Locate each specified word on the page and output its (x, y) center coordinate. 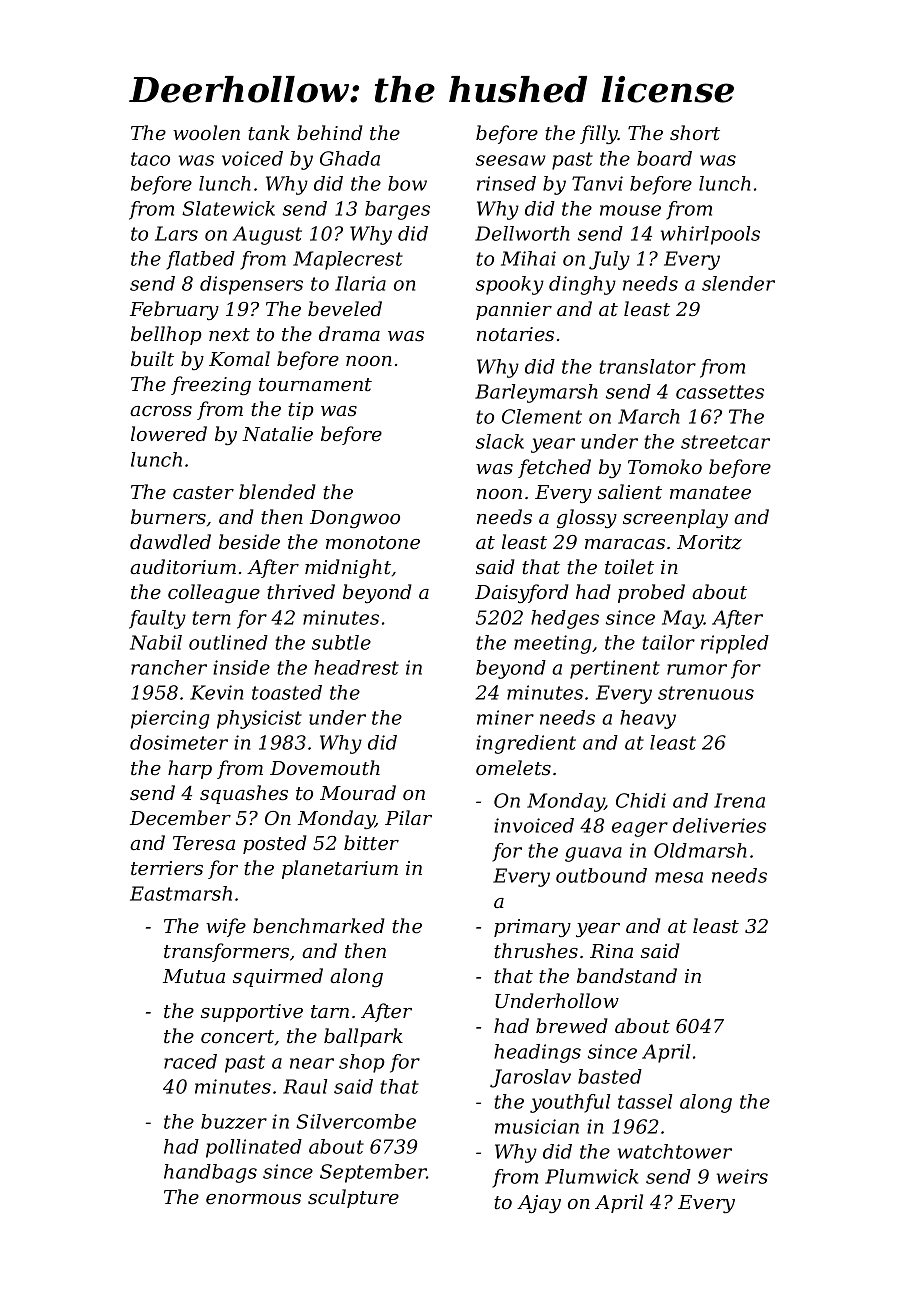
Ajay (539, 1204)
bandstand (627, 976)
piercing (170, 719)
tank (269, 132)
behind (330, 133)
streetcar (725, 442)
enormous (253, 1199)
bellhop (166, 335)
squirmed (278, 977)
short (695, 132)
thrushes (536, 951)
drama (349, 333)
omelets (513, 768)
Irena (739, 800)
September (373, 1173)
